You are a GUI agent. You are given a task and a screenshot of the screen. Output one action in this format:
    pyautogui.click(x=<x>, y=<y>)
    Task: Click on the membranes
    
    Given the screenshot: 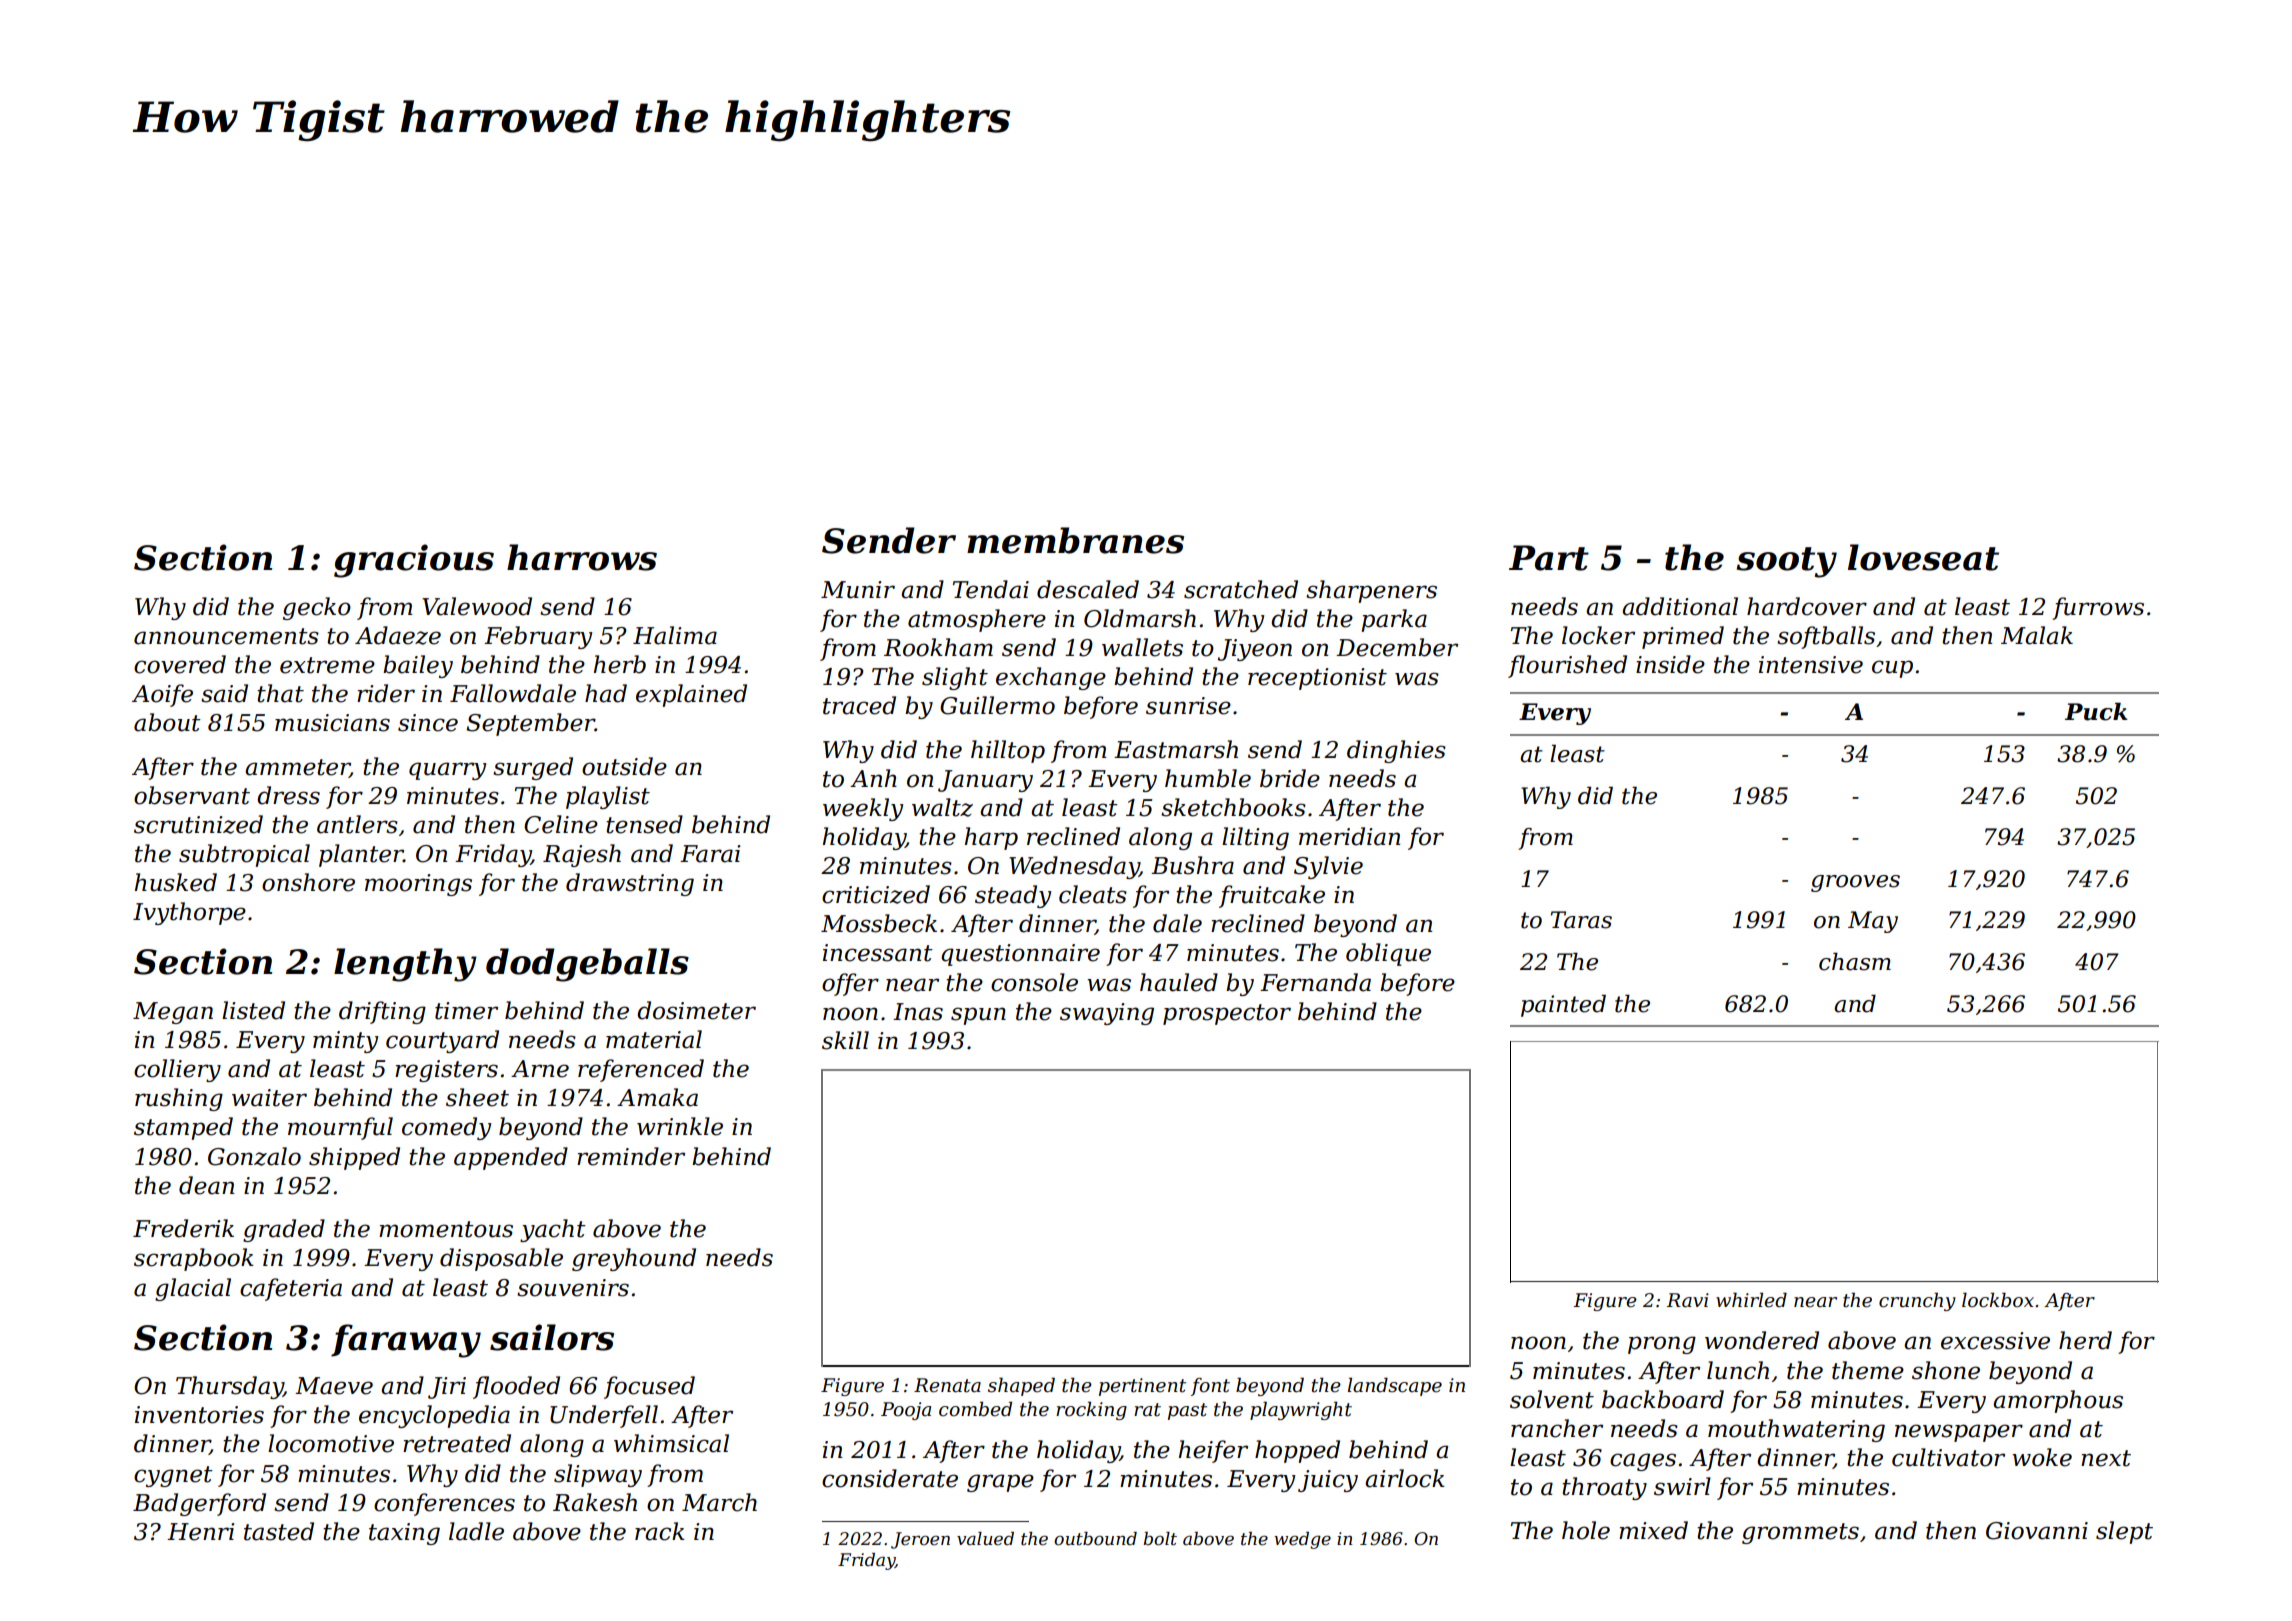 What is the action you would take?
    pyautogui.click(x=1075, y=540)
